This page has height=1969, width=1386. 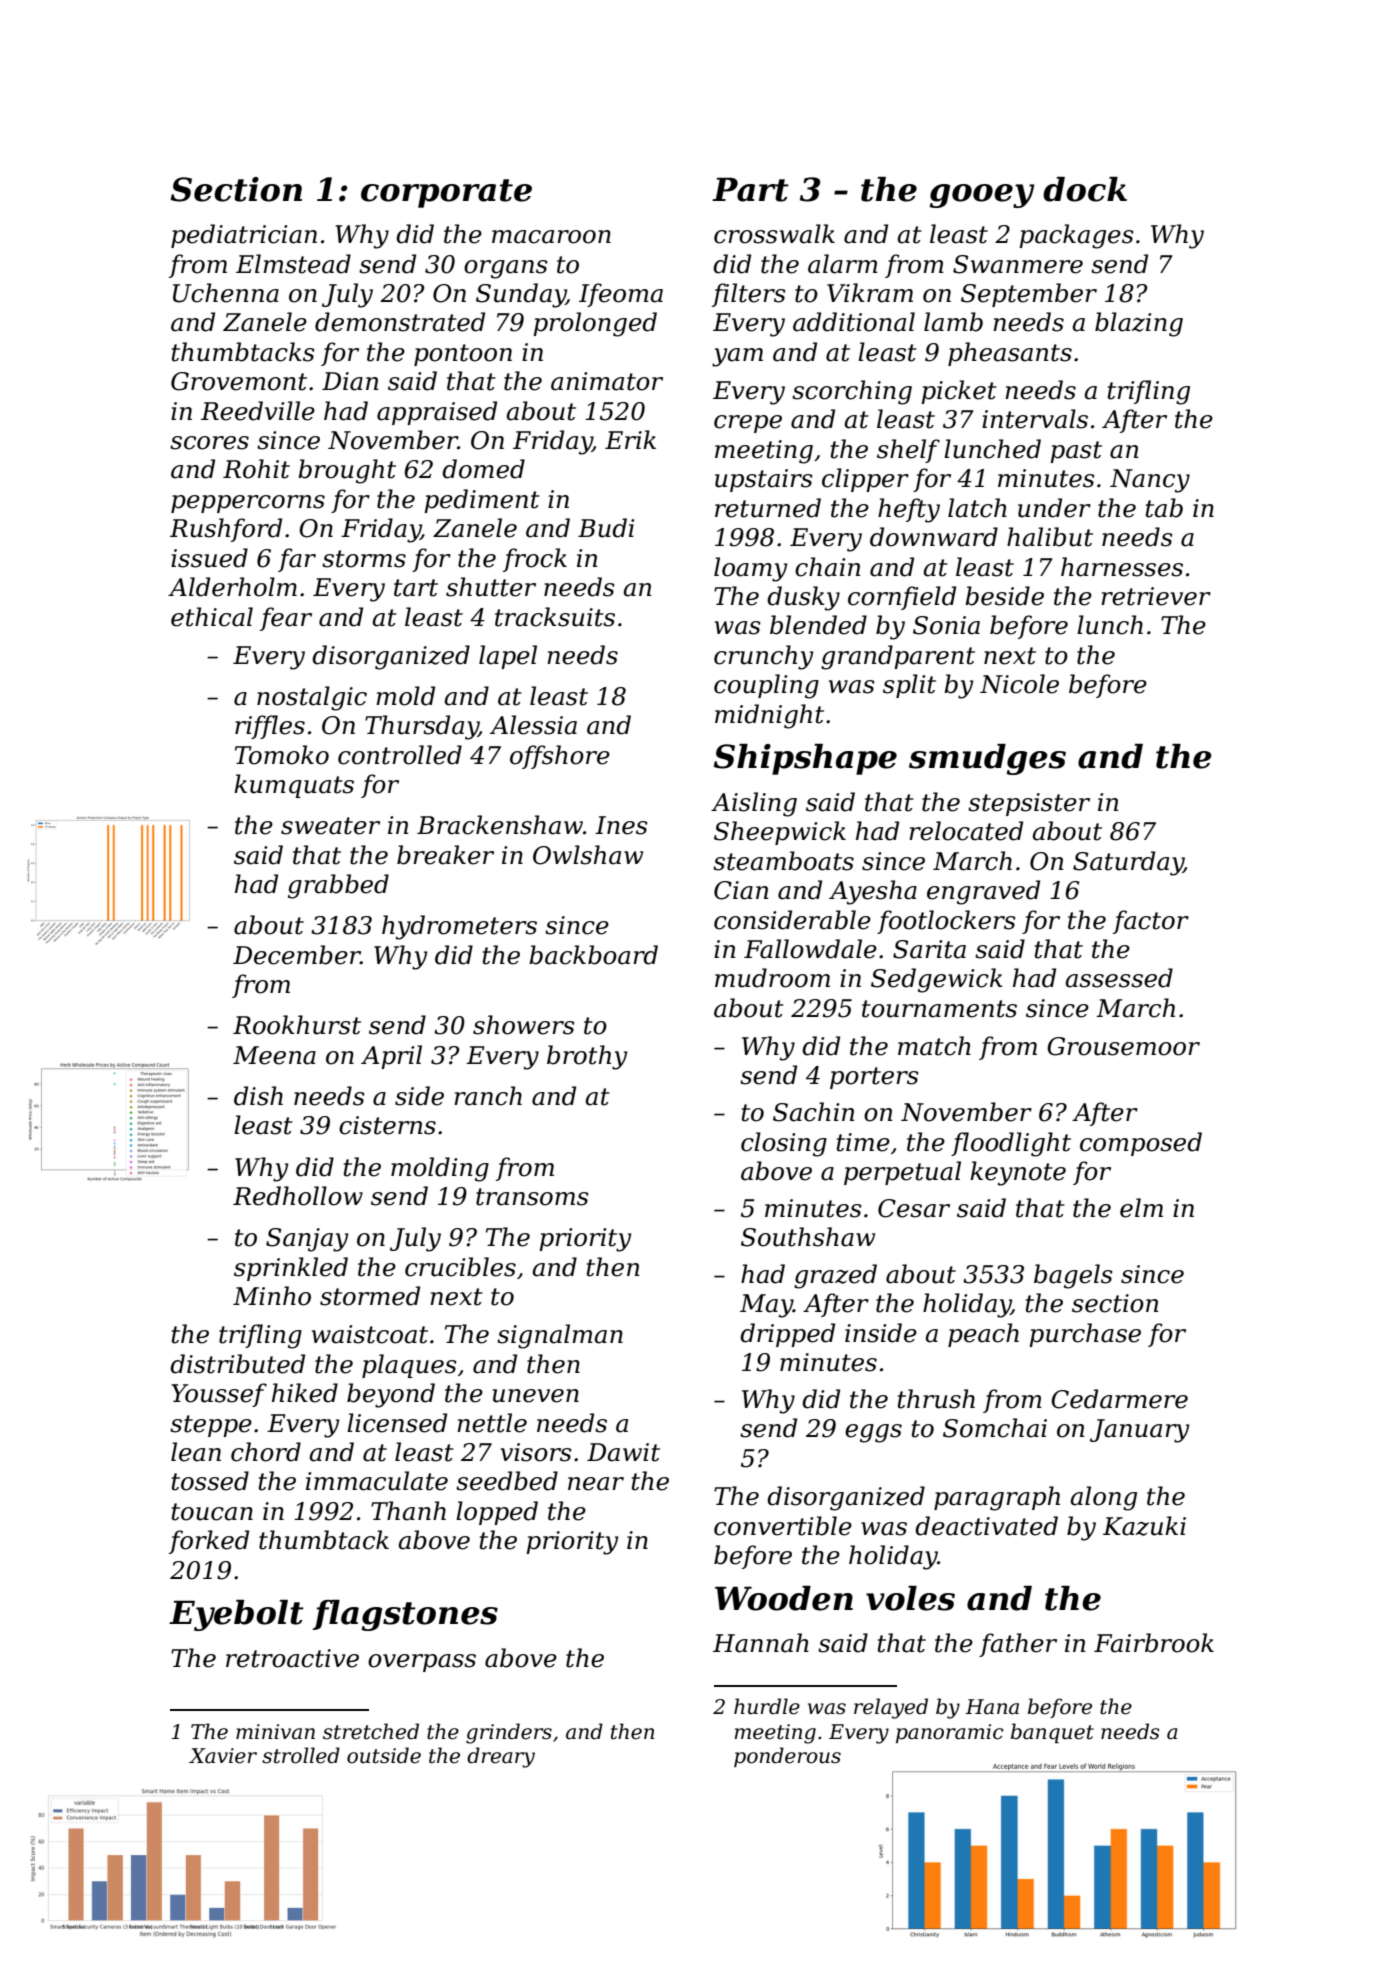 What do you see at coordinates (1018, 1173) in the page?
I see `keynote` at bounding box center [1018, 1173].
